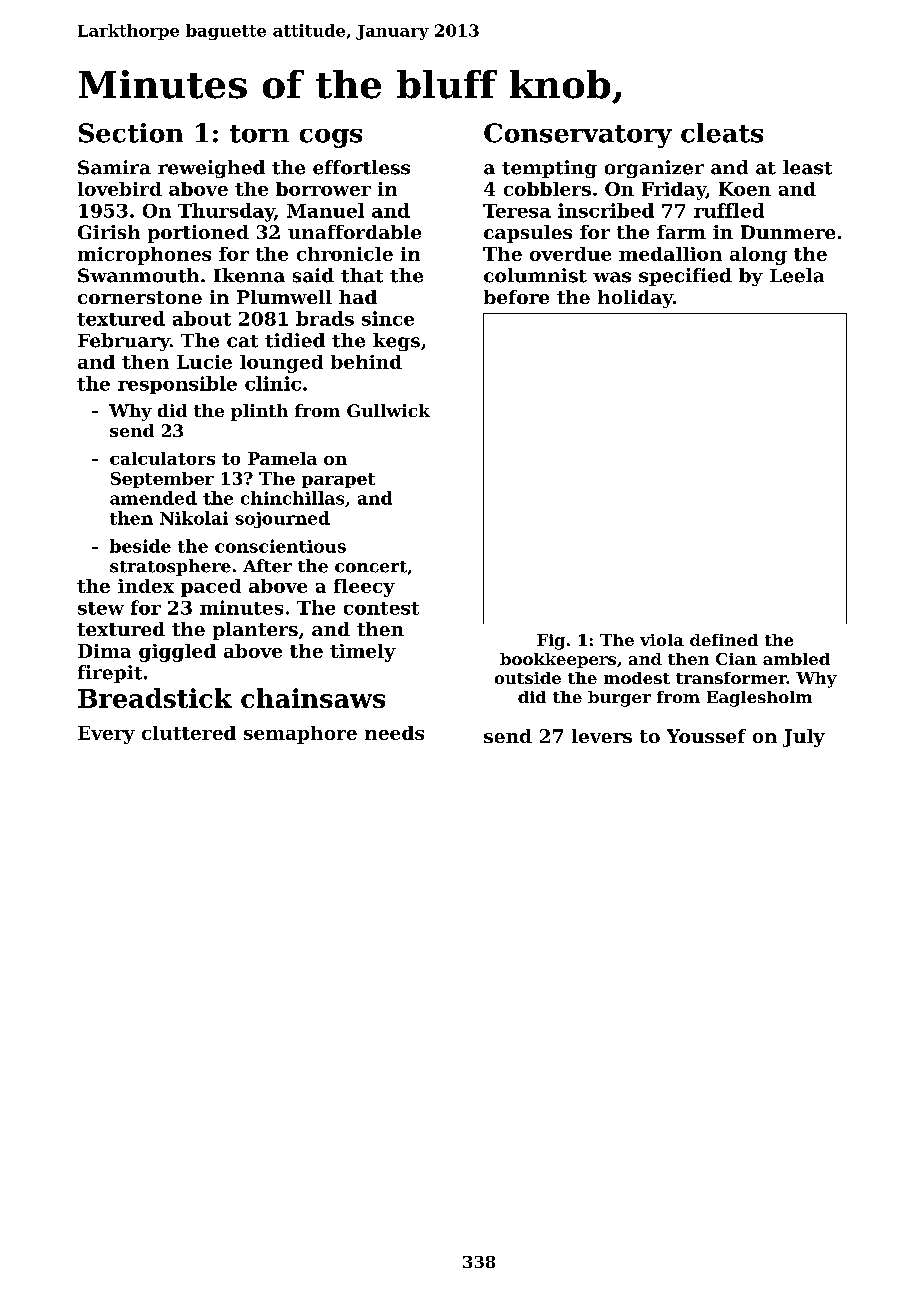 Image resolution: width=924 pixels, height=1308 pixels. Describe the element at coordinates (273, 383) in the screenshot. I see `clinic` at that location.
